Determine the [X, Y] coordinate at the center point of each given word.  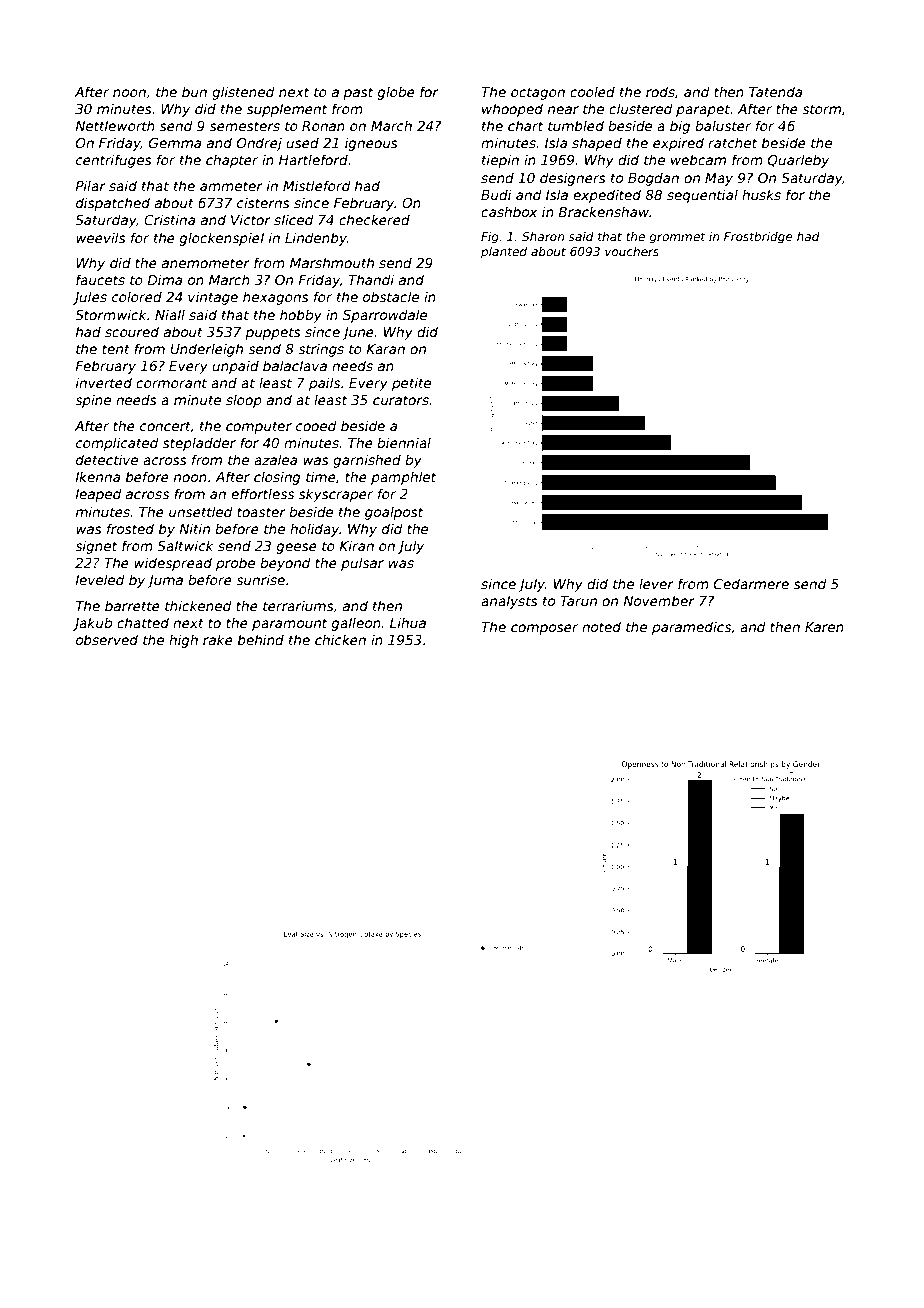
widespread [173, 564]
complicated [117, 444]
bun [194, 91]
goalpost [394, 513]
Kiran [356, 545]
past [358, 93]
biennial [404, 442]
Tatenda [775, 91]
